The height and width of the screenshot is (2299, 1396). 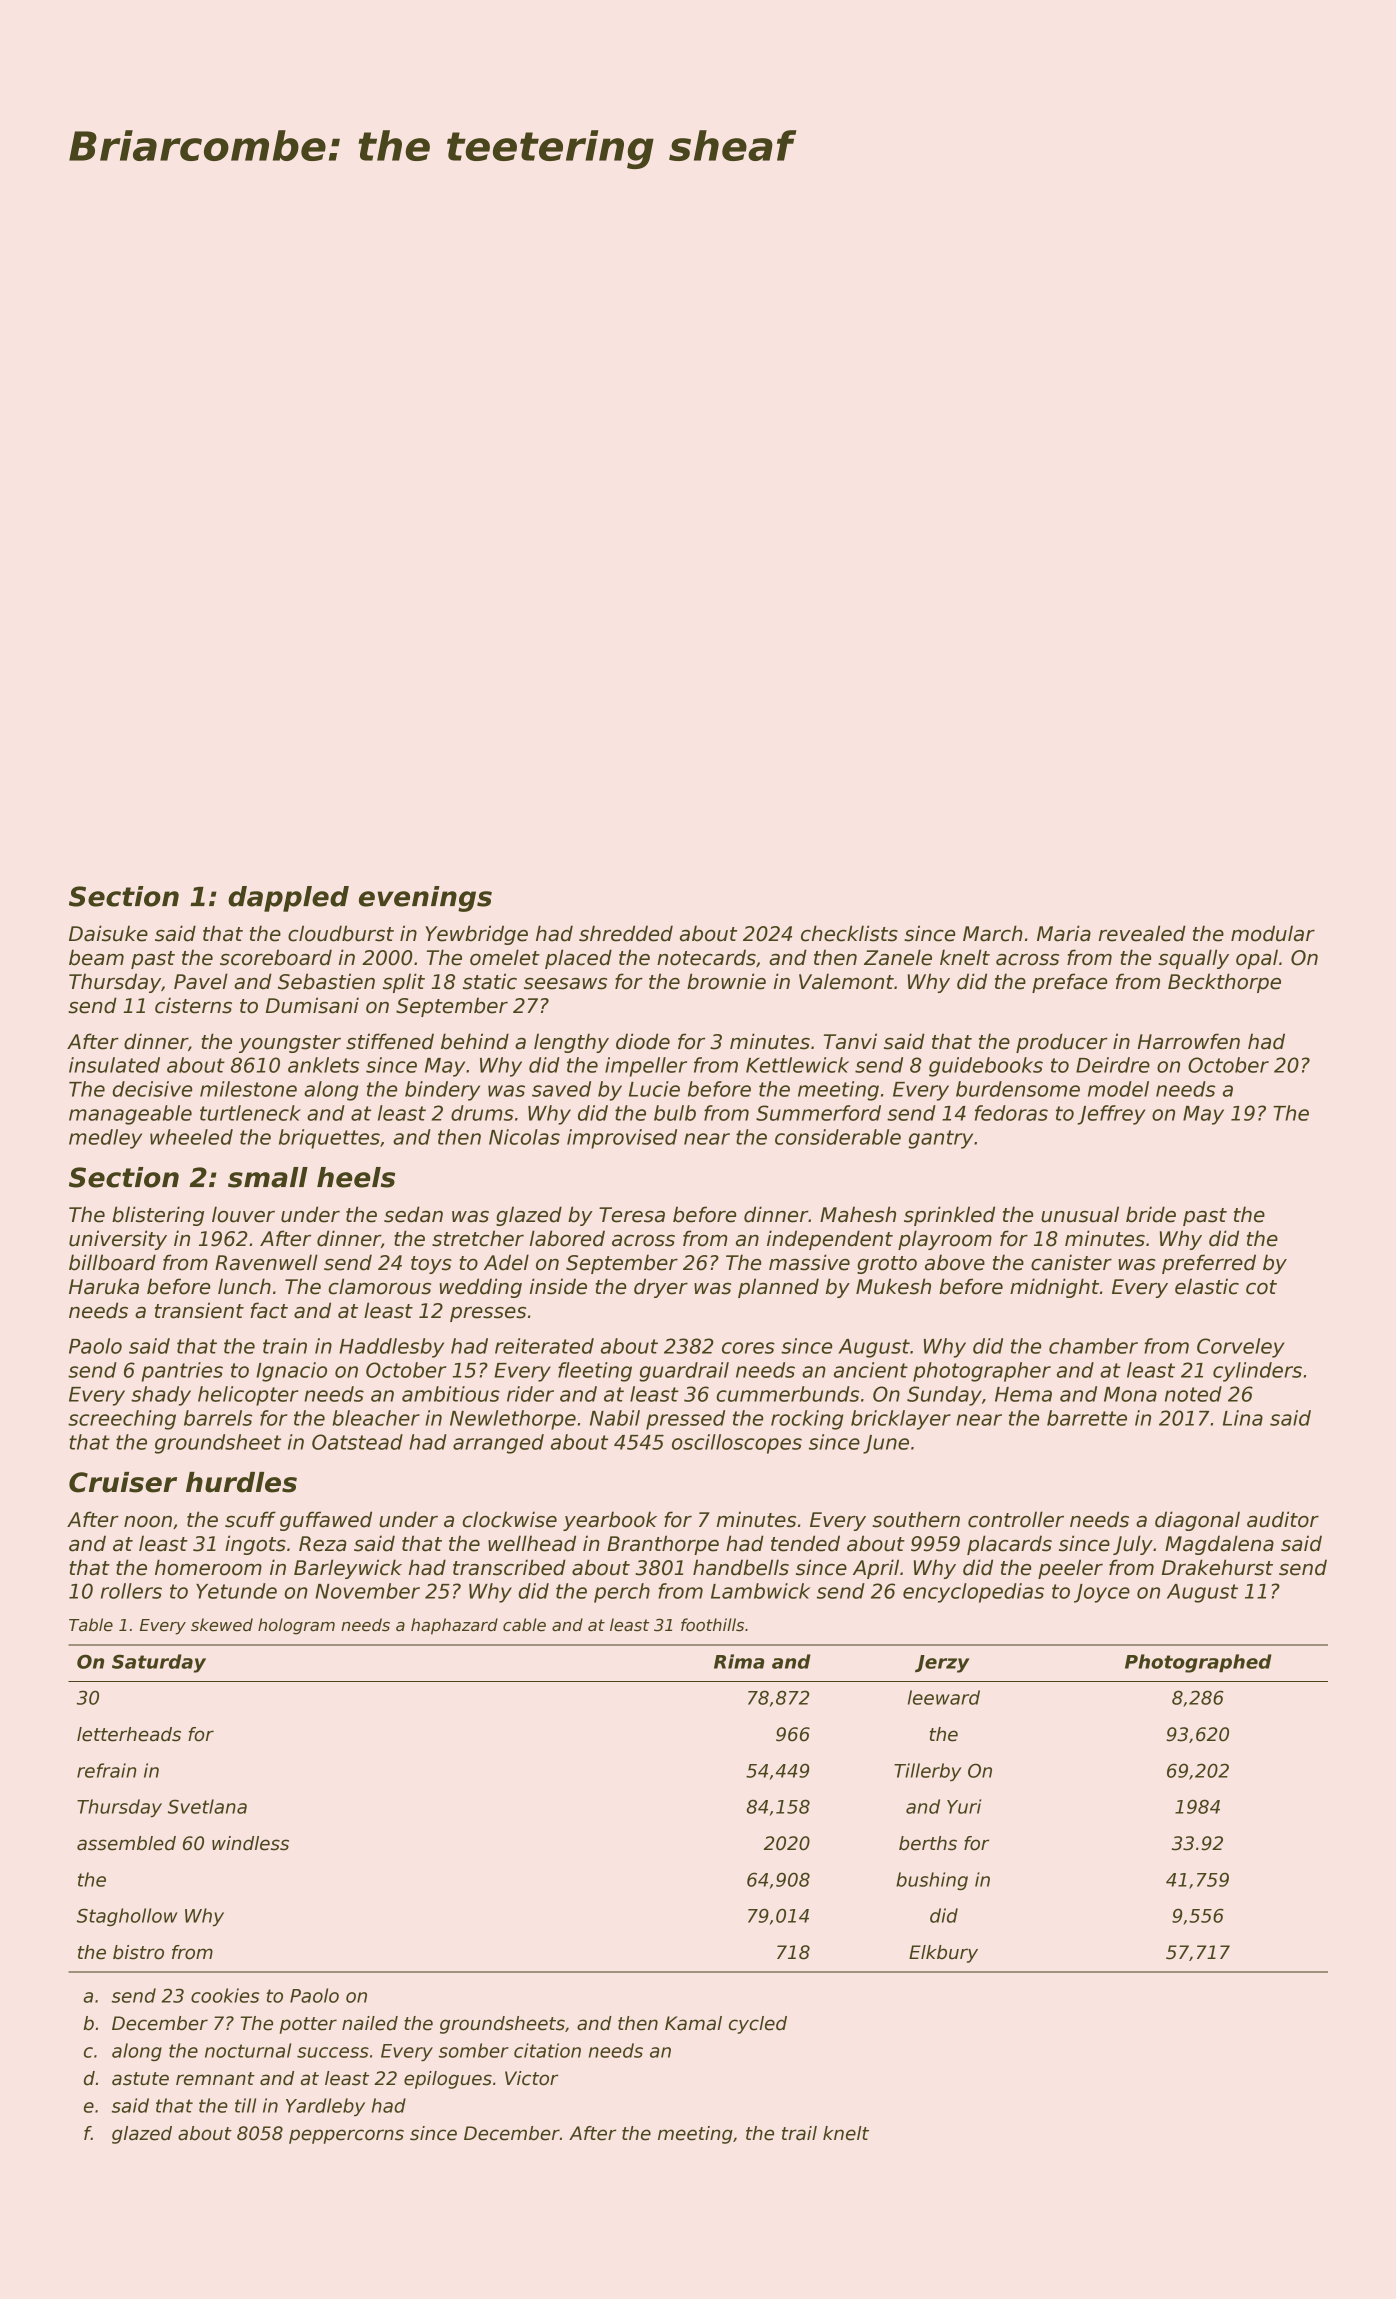 I want to click on perch, so click(x=622, y=1593).
